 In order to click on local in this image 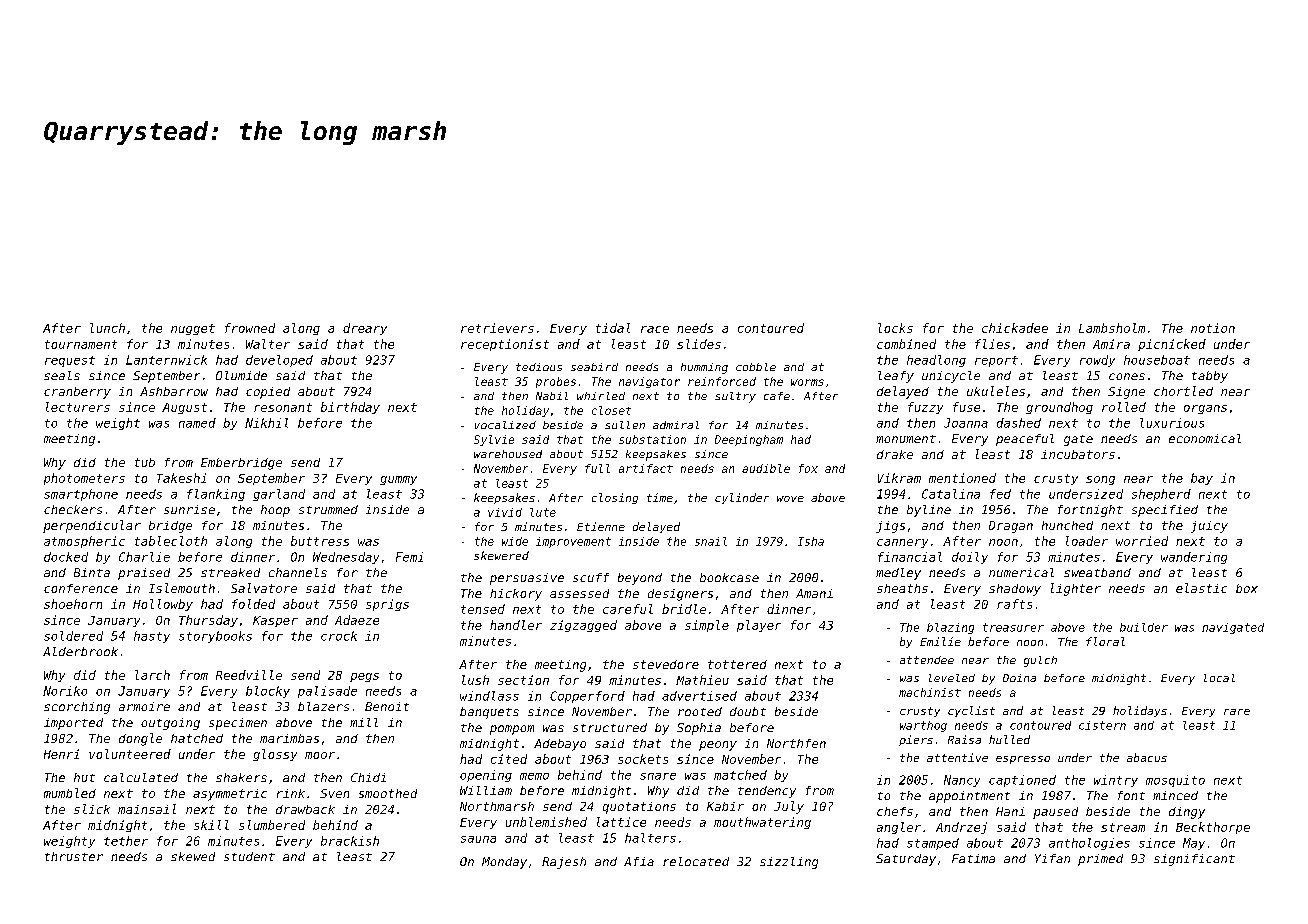, I will do `click(1219, 678)`.
